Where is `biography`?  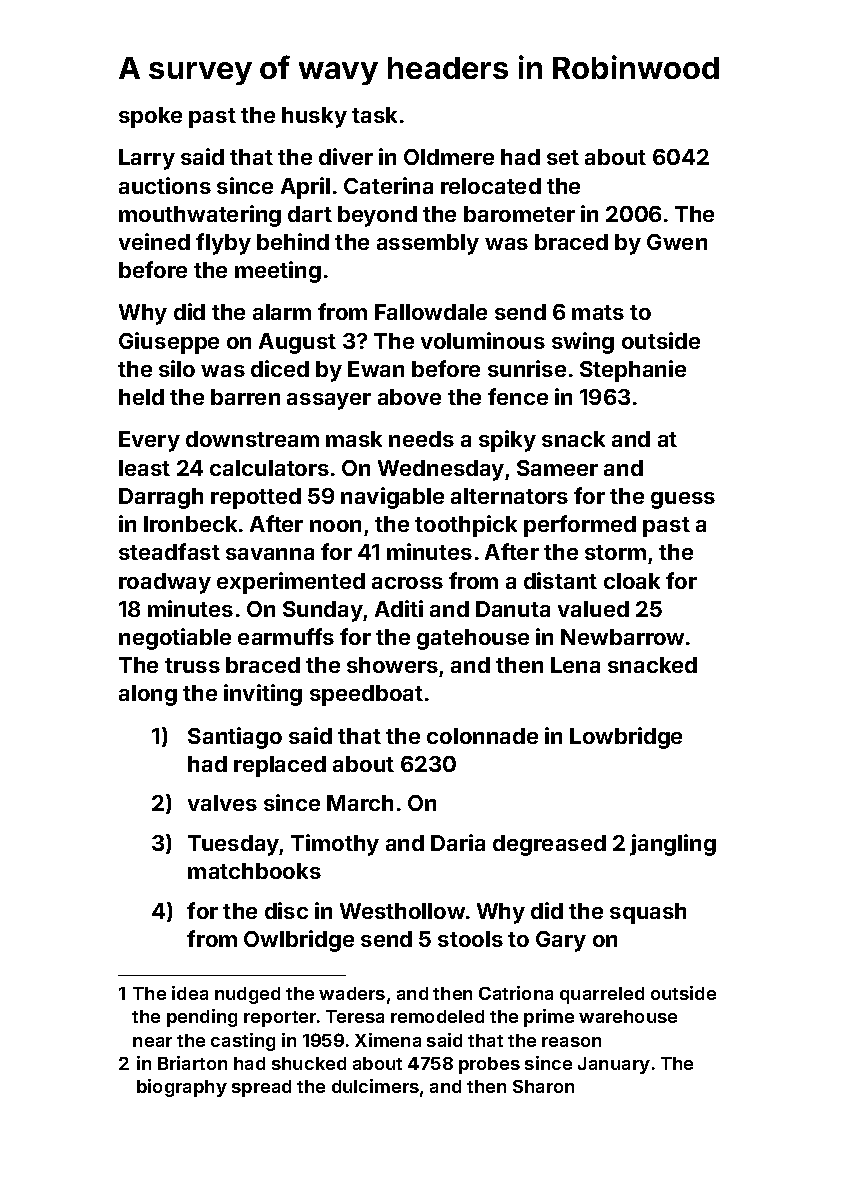 biography is located at coordinates (182, 1088).
